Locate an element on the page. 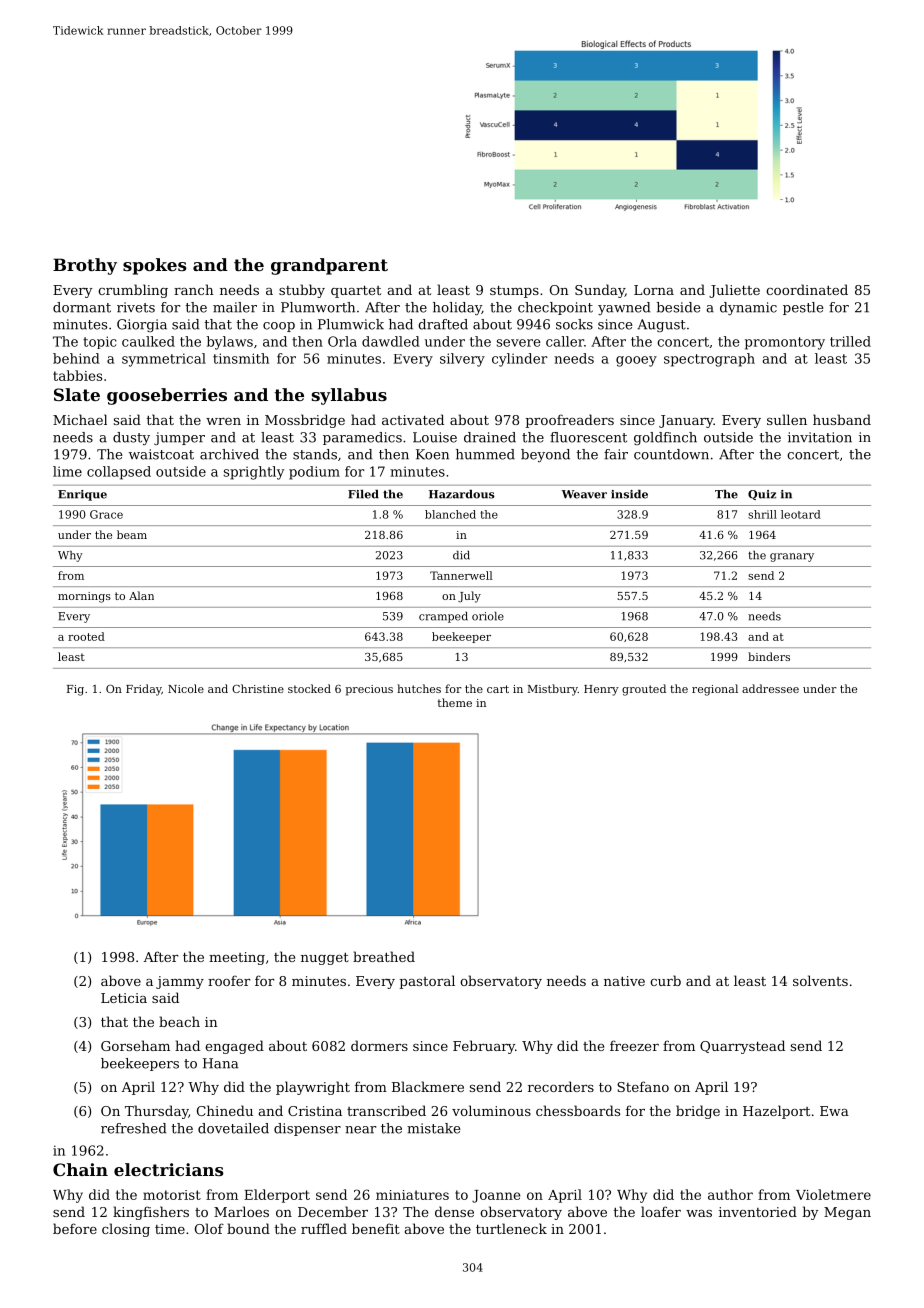  solvents is located at coordinates (820, 980).
